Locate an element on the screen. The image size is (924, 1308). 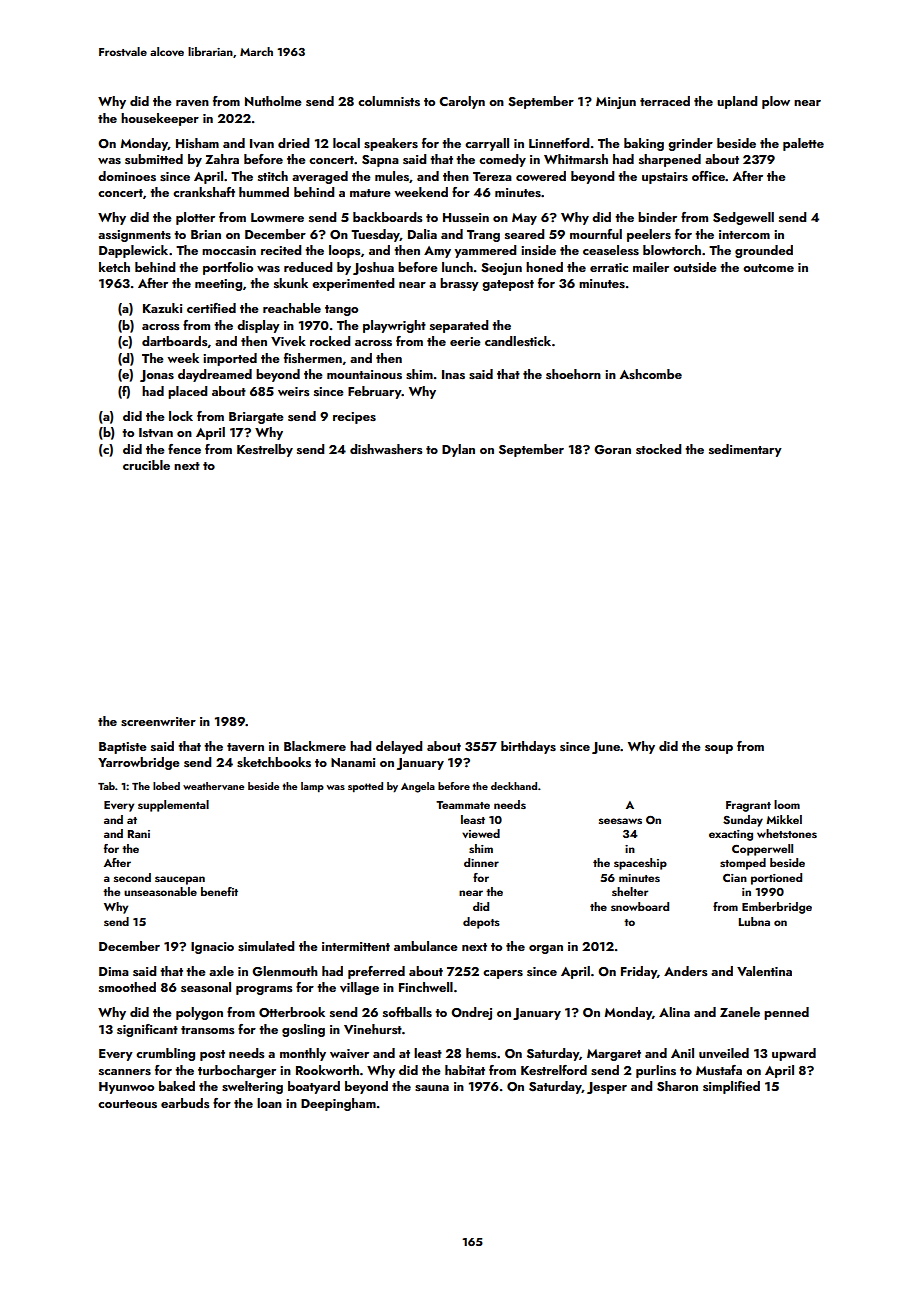
weirs is located at coordinates (294, 391).
